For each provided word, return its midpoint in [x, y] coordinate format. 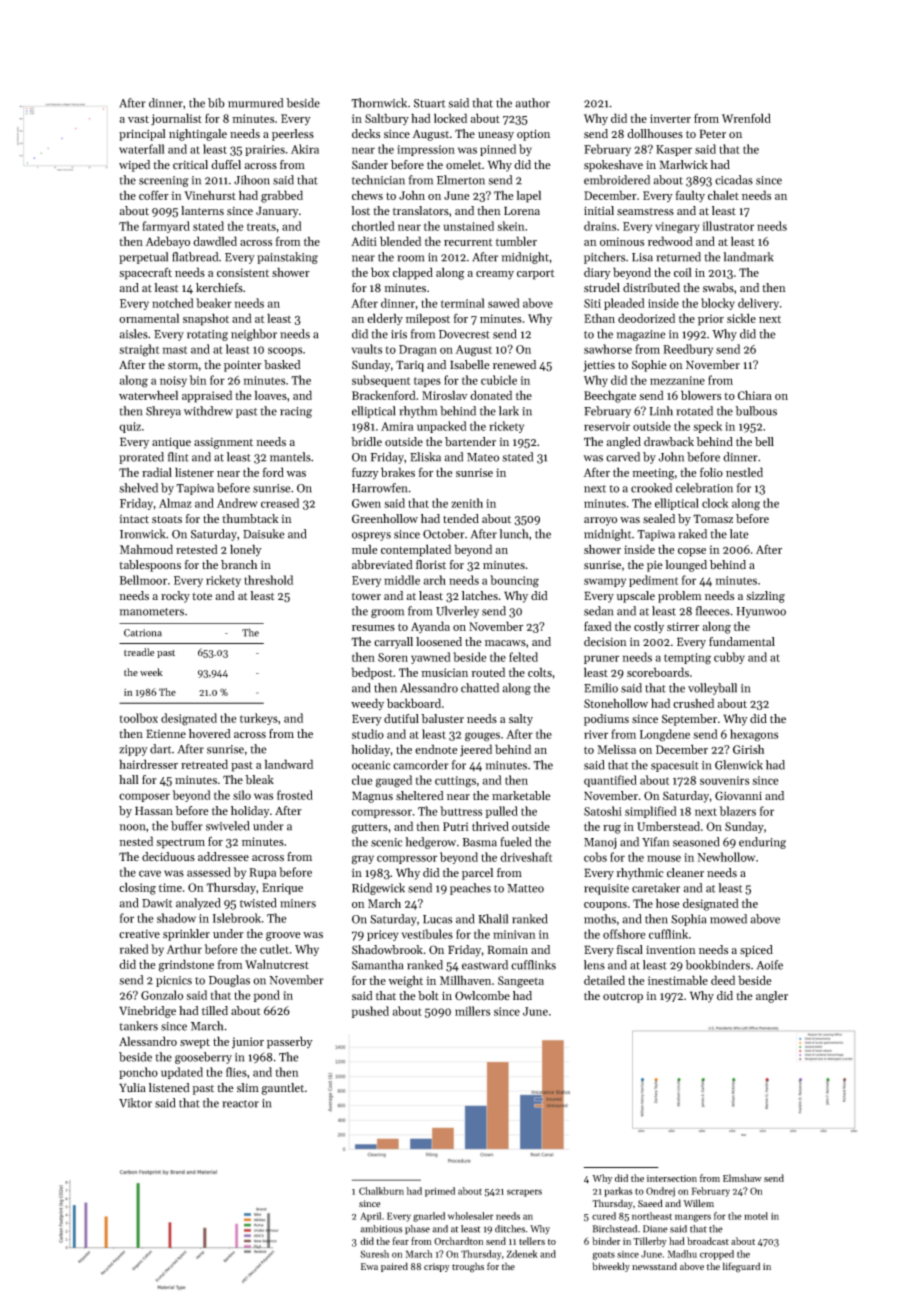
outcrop [623, 998]
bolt [428, 996]
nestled [744, 472]
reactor [240, 1104]
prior [711, 320]
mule [364, 549]
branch [239, 565]
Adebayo [167, 242]
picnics [174, 981]
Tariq [410, 366]
